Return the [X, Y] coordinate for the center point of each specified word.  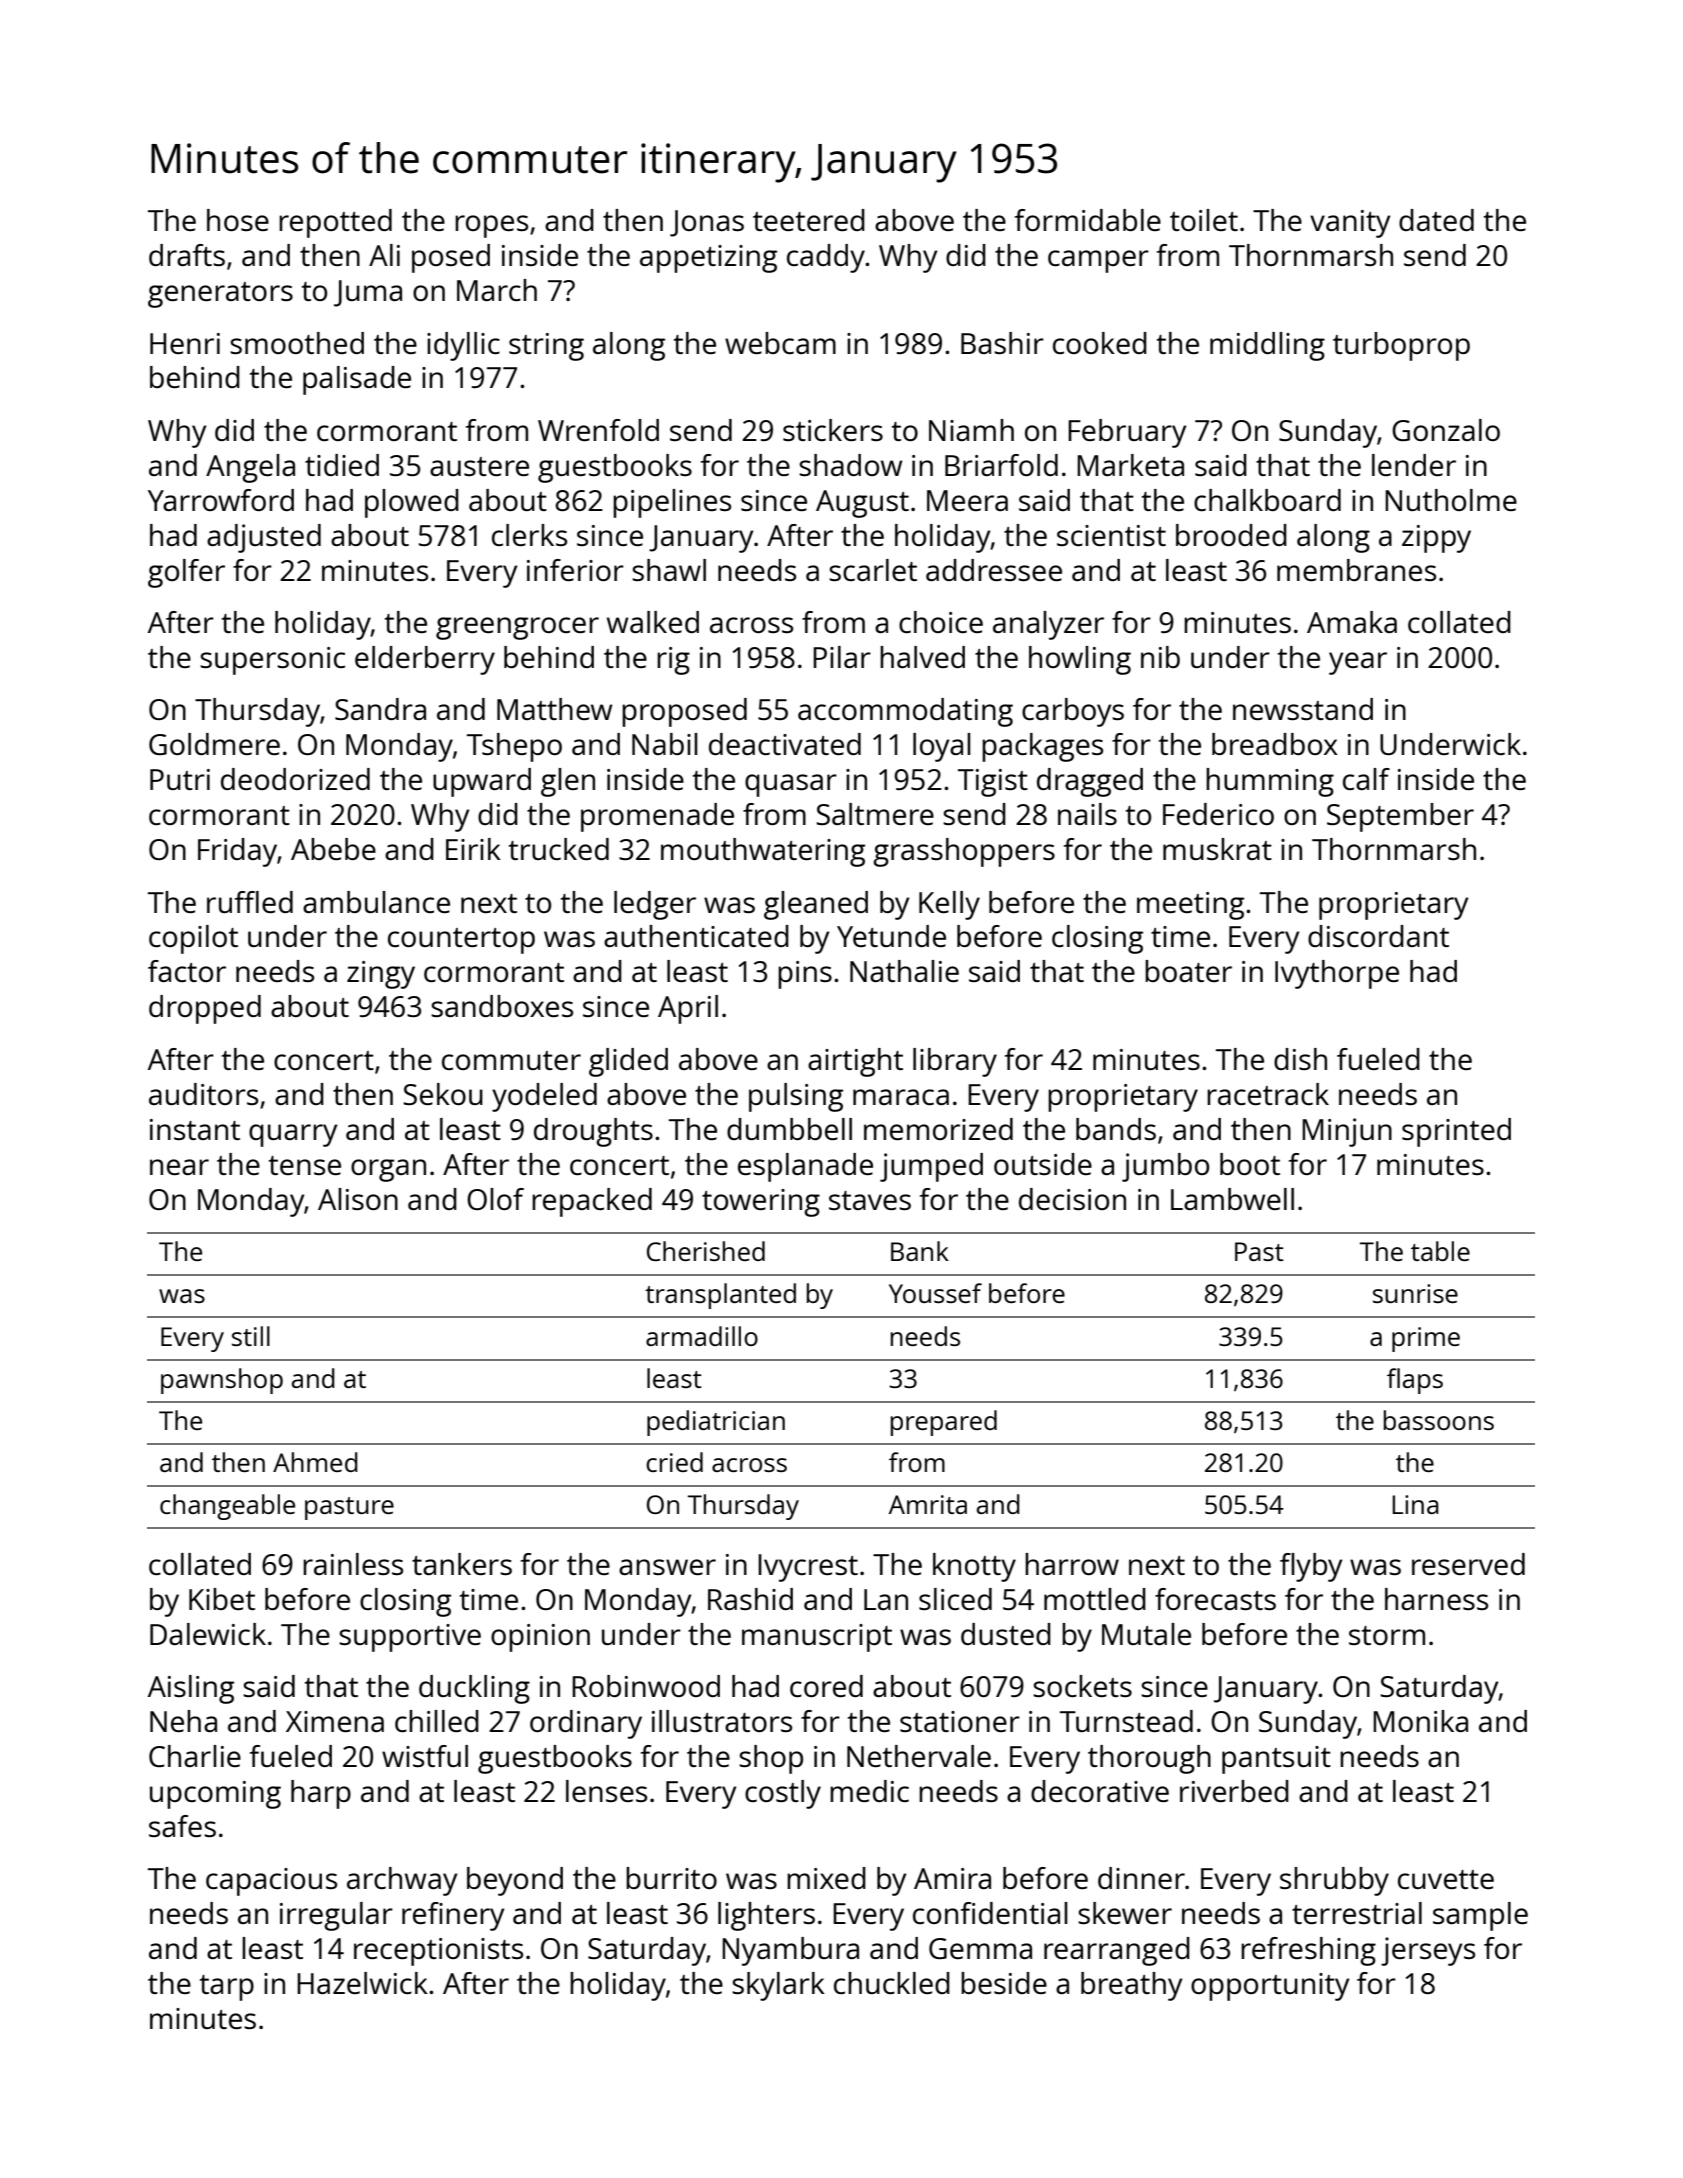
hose [238, 220]
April [688, 1009]
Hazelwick [362, 1983]
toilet [1204, 220]
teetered [809, 220]
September [1400, 817]
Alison [358, 1199]
